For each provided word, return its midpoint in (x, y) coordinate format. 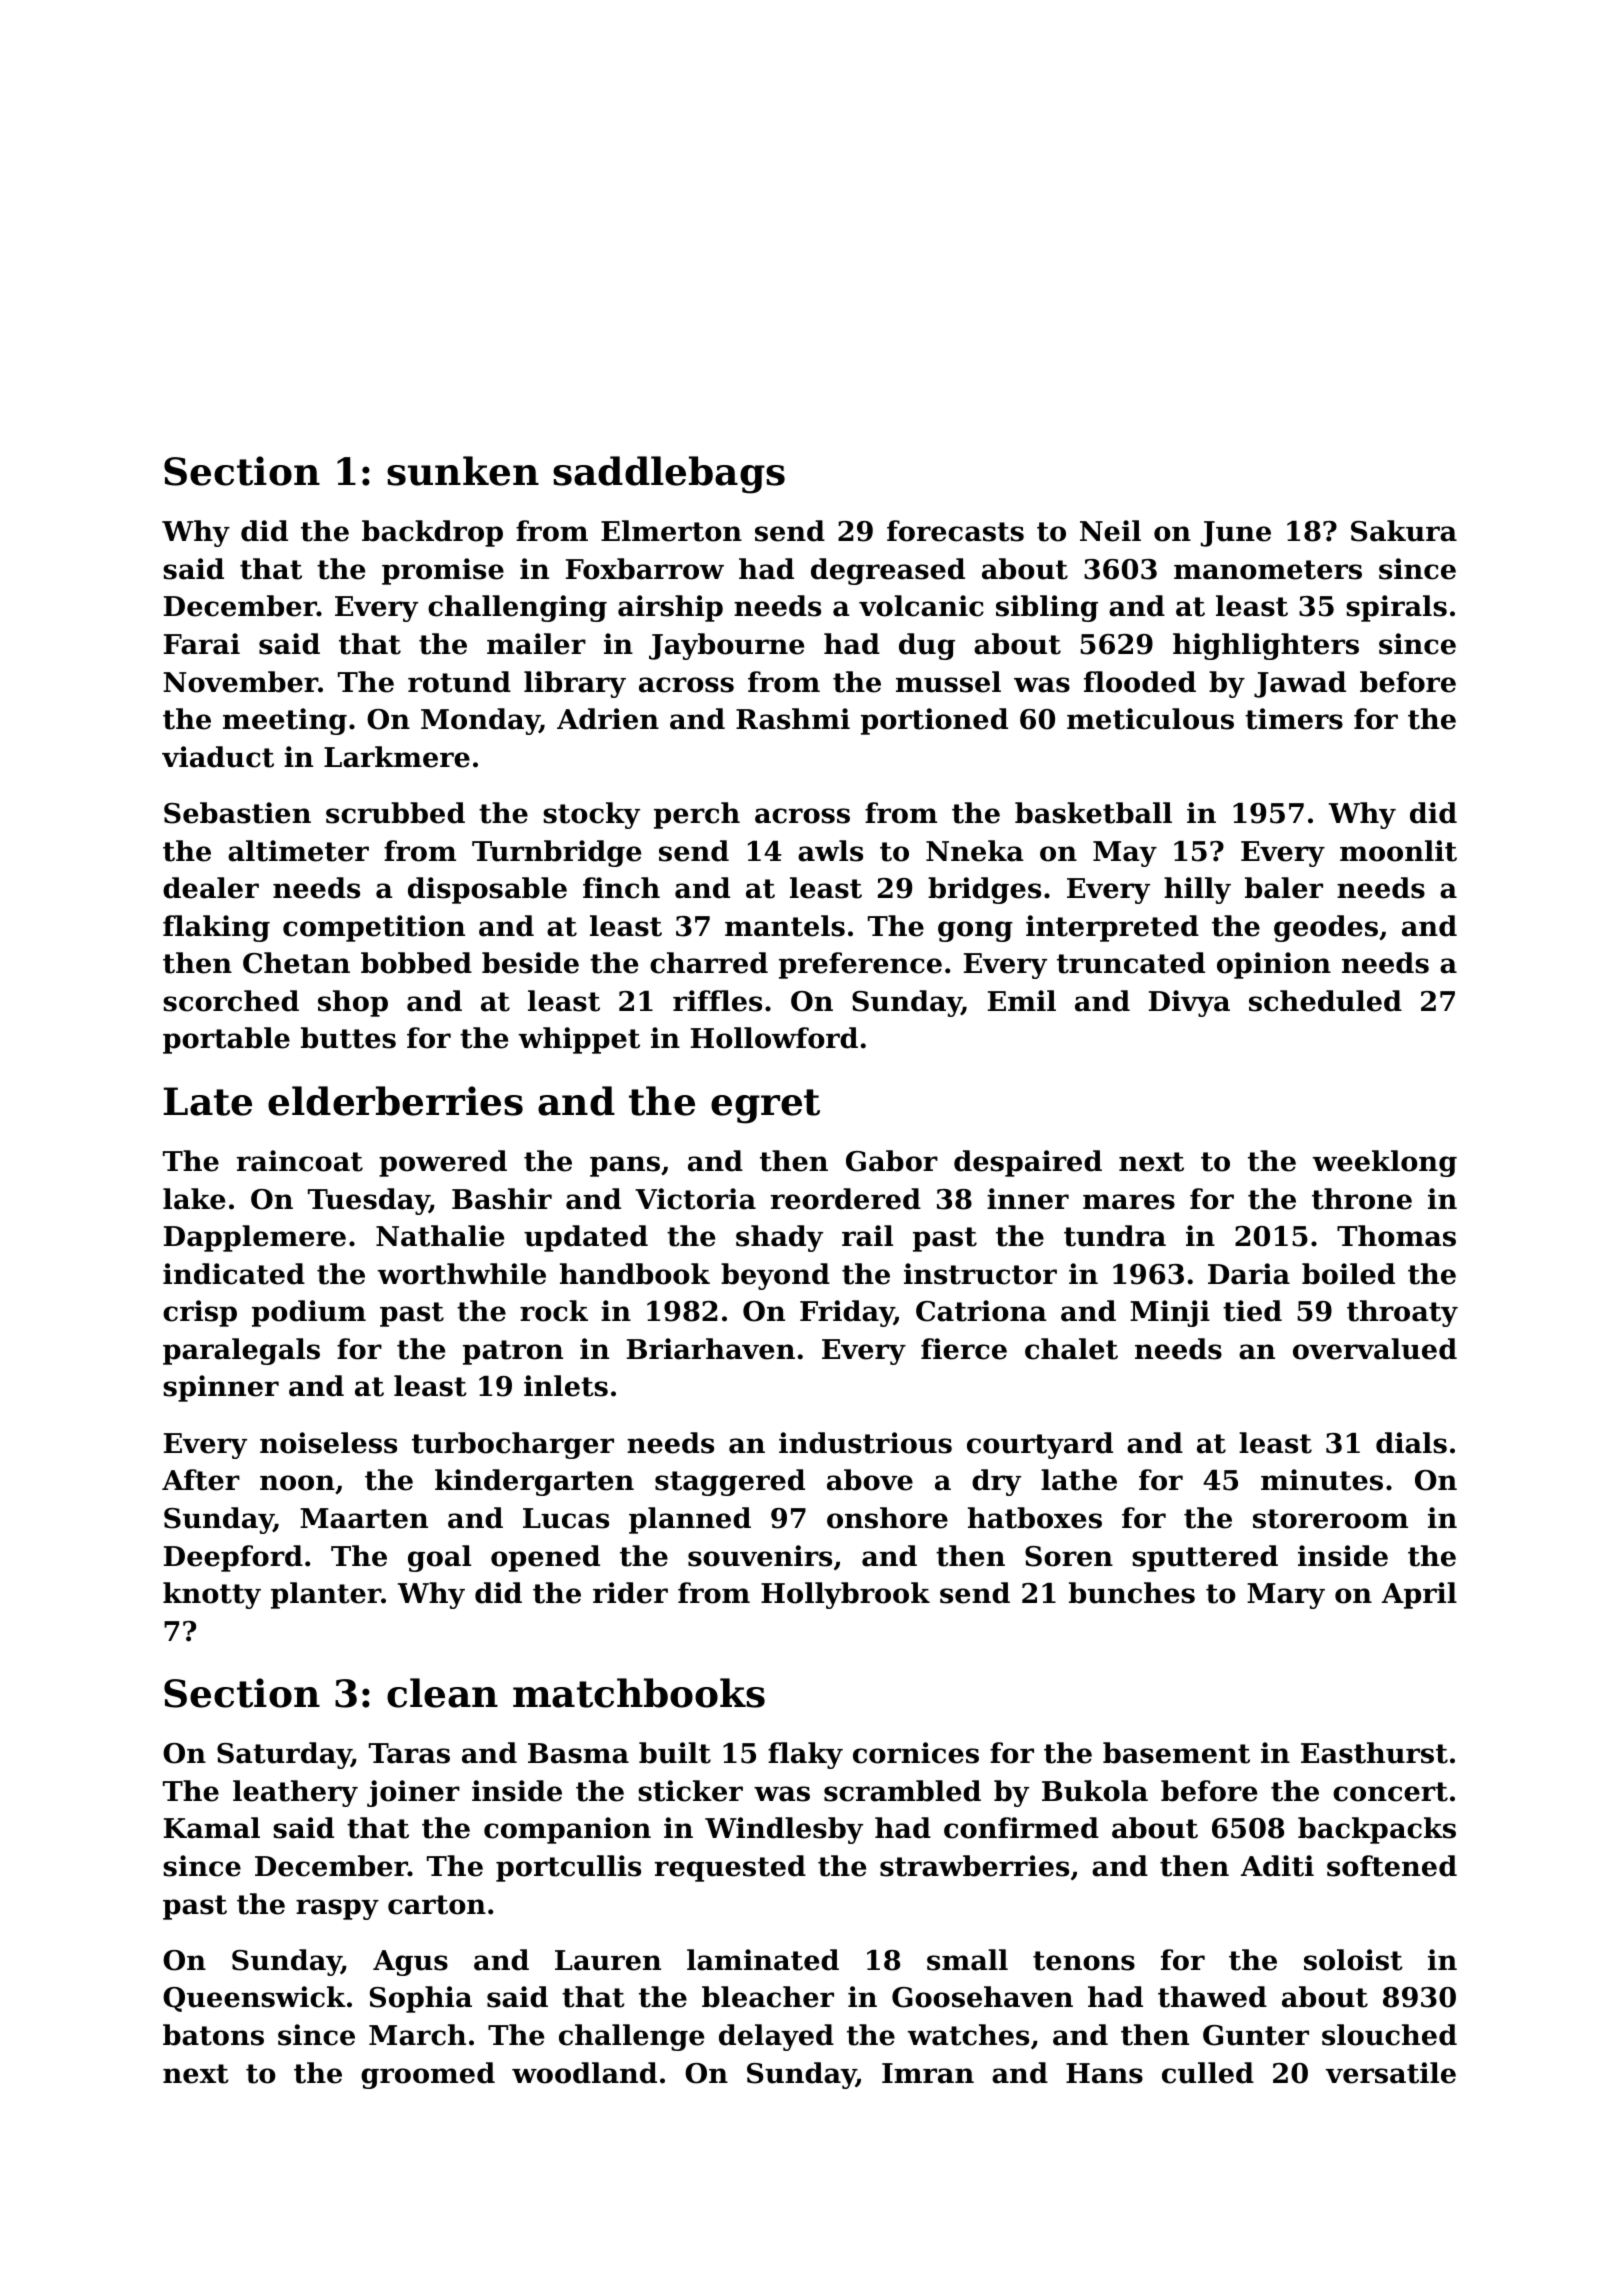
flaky (805, 1755)
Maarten (364, 1518)
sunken (463, 471)
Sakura (1404, 531)
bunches (1132, 1593)
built (675, 1753)
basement (1176, 1753)
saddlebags (669, 475)
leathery (295, 1793)
